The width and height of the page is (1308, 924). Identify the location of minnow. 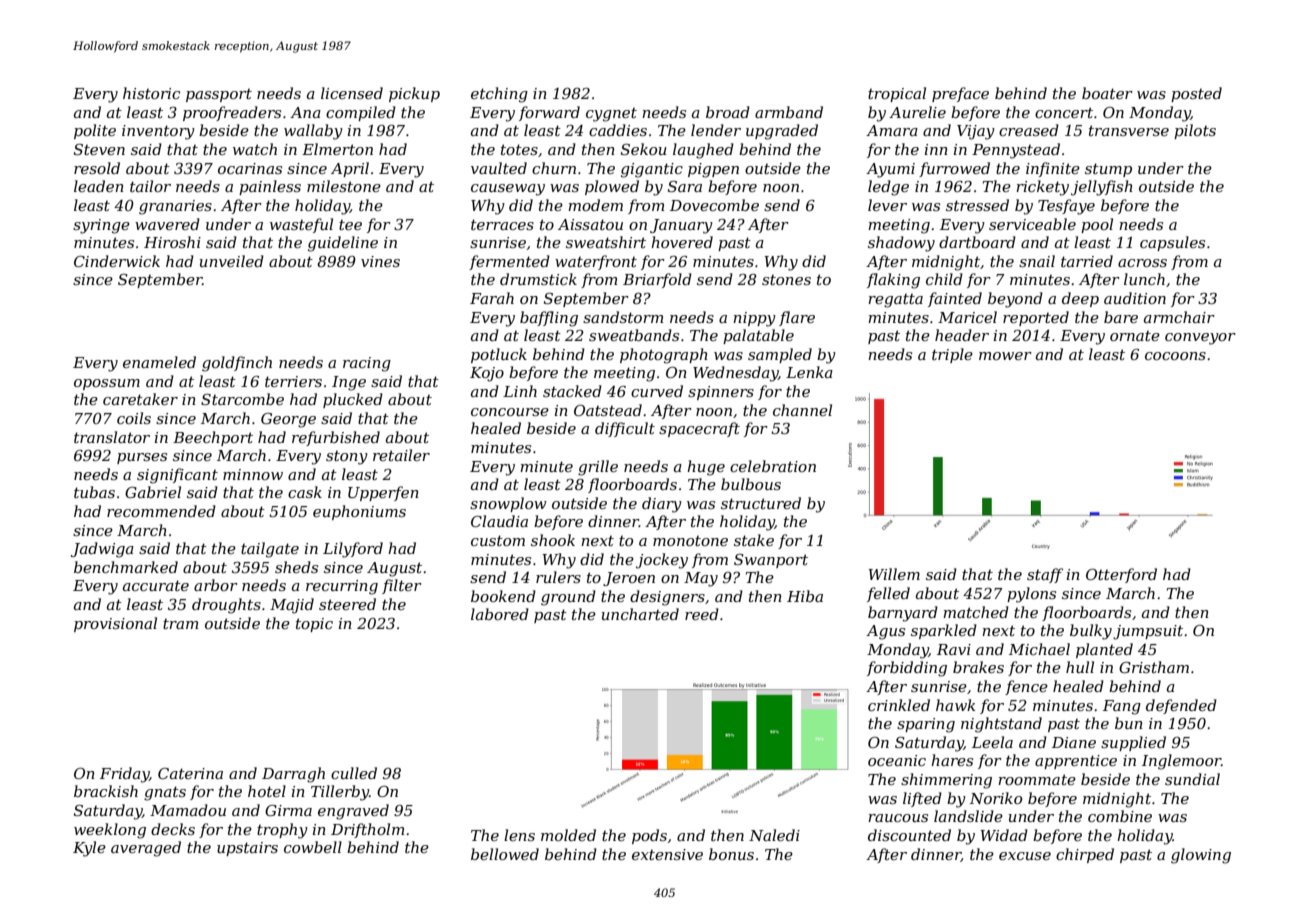
(253, 474).
